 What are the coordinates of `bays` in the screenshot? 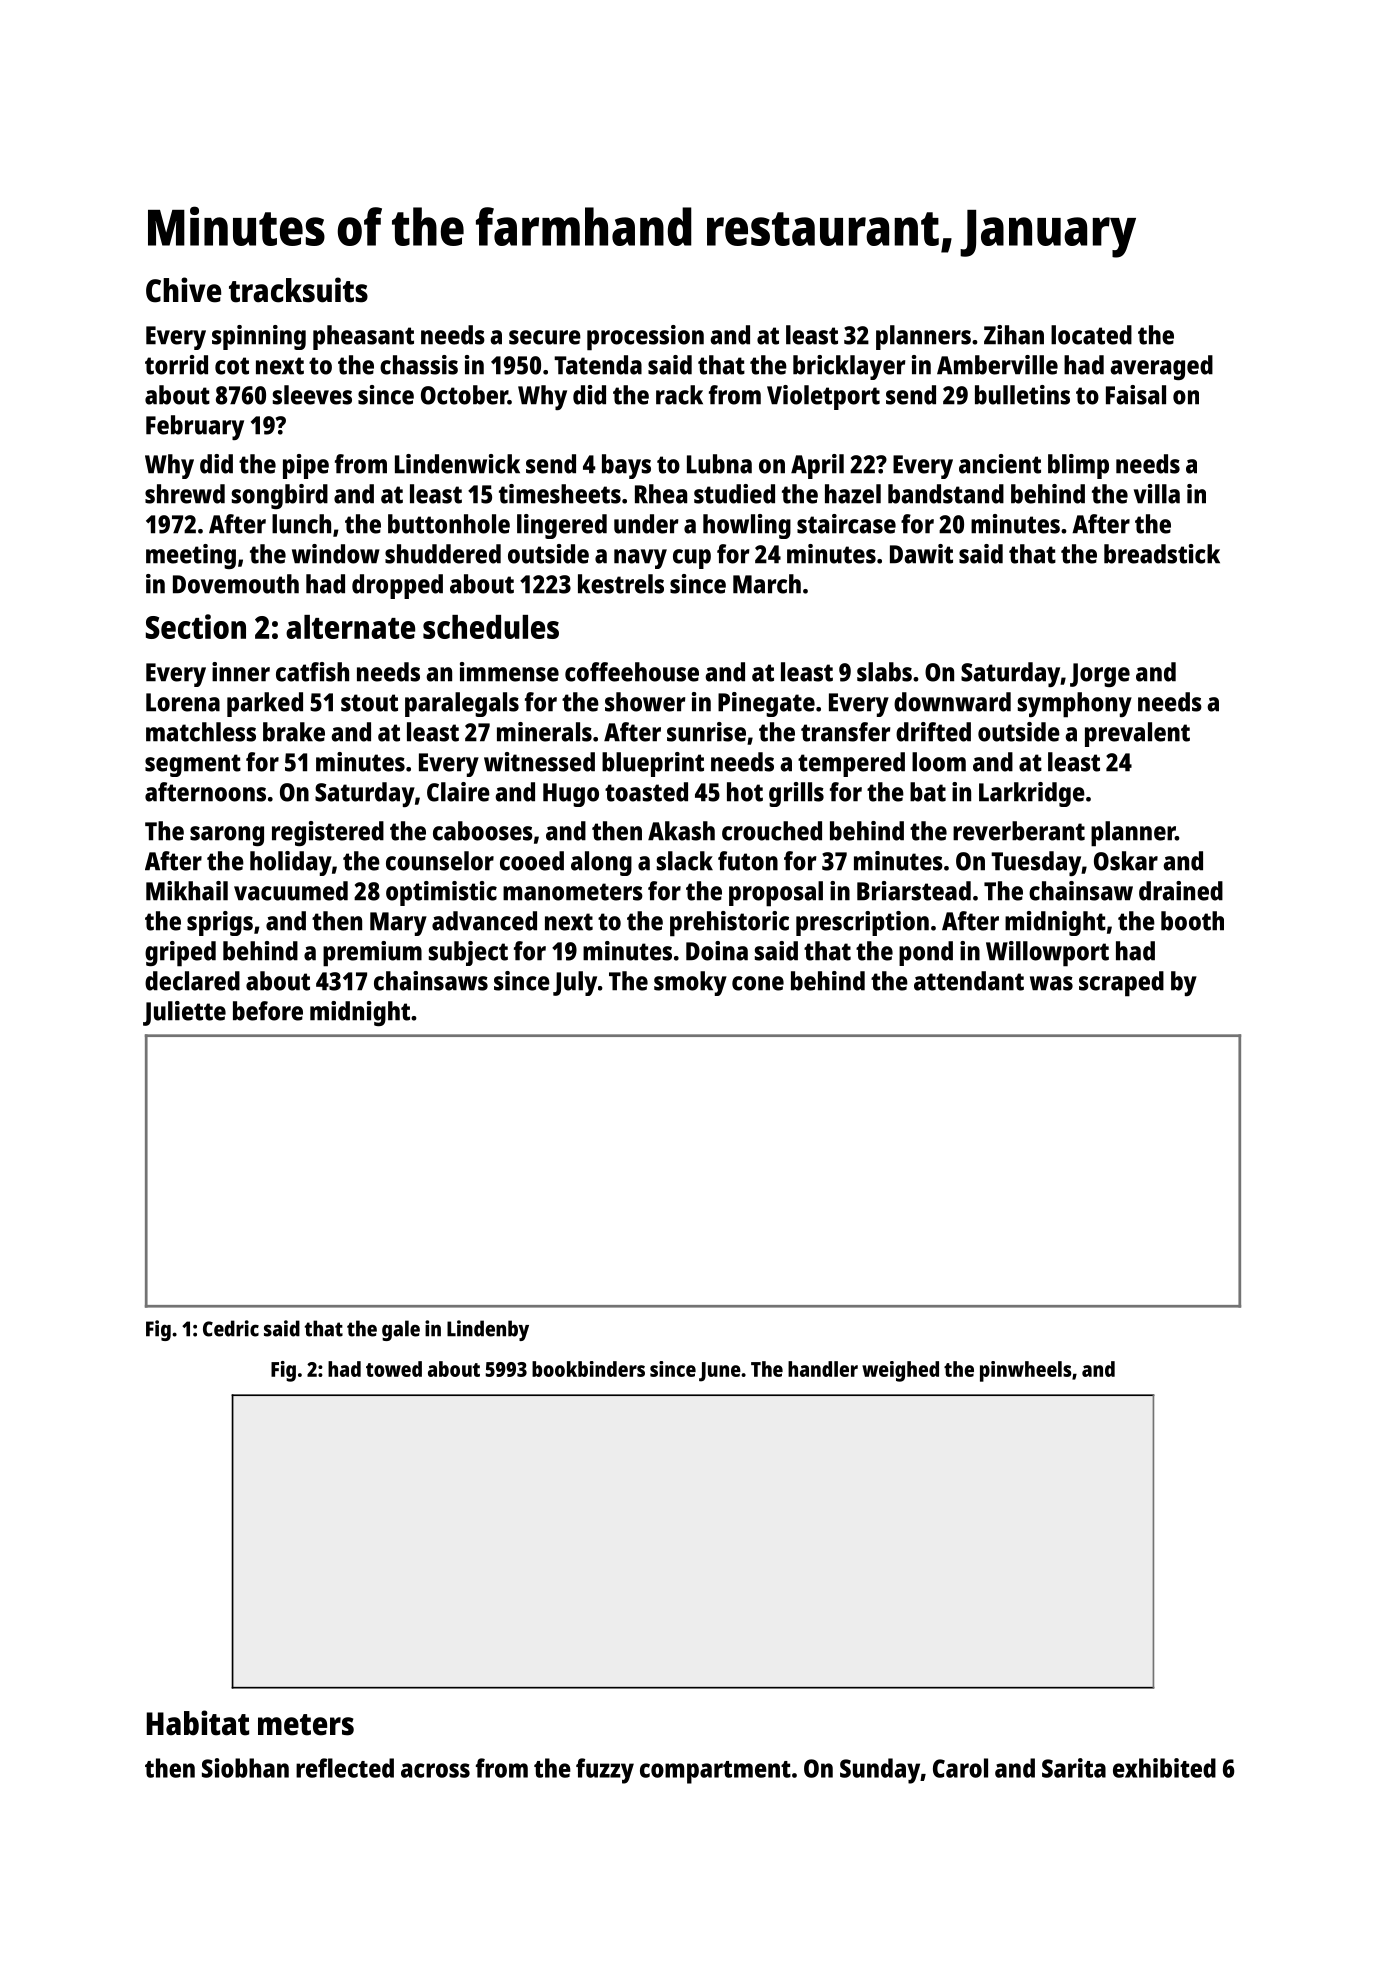 It's located at (626, 466).
